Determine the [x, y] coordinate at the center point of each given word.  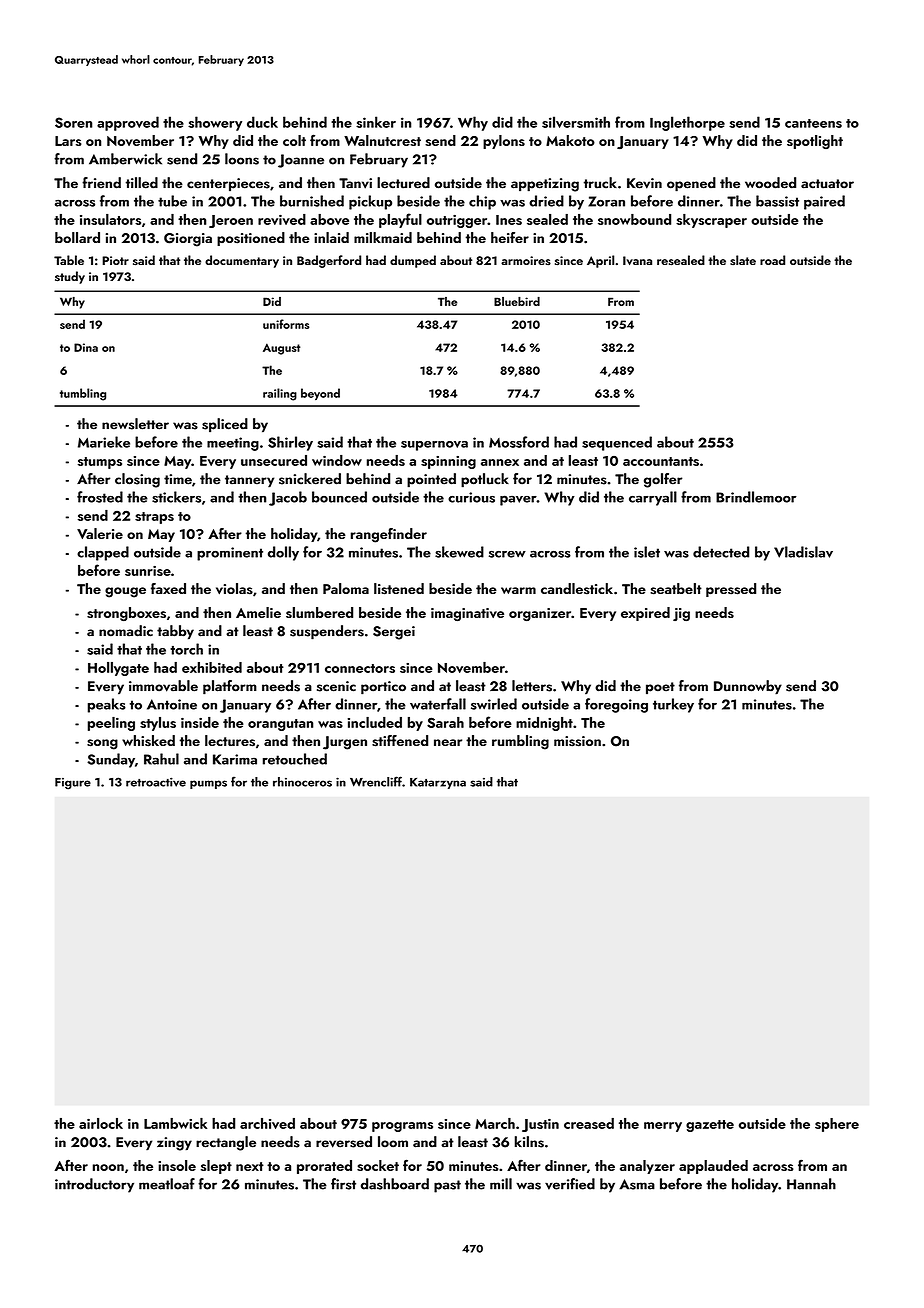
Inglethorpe [687, 123]
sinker [376, 122]
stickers [176, 497]
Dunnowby [748, 687]
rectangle [226, 1143]
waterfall [438, 704]
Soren [73, 122]
